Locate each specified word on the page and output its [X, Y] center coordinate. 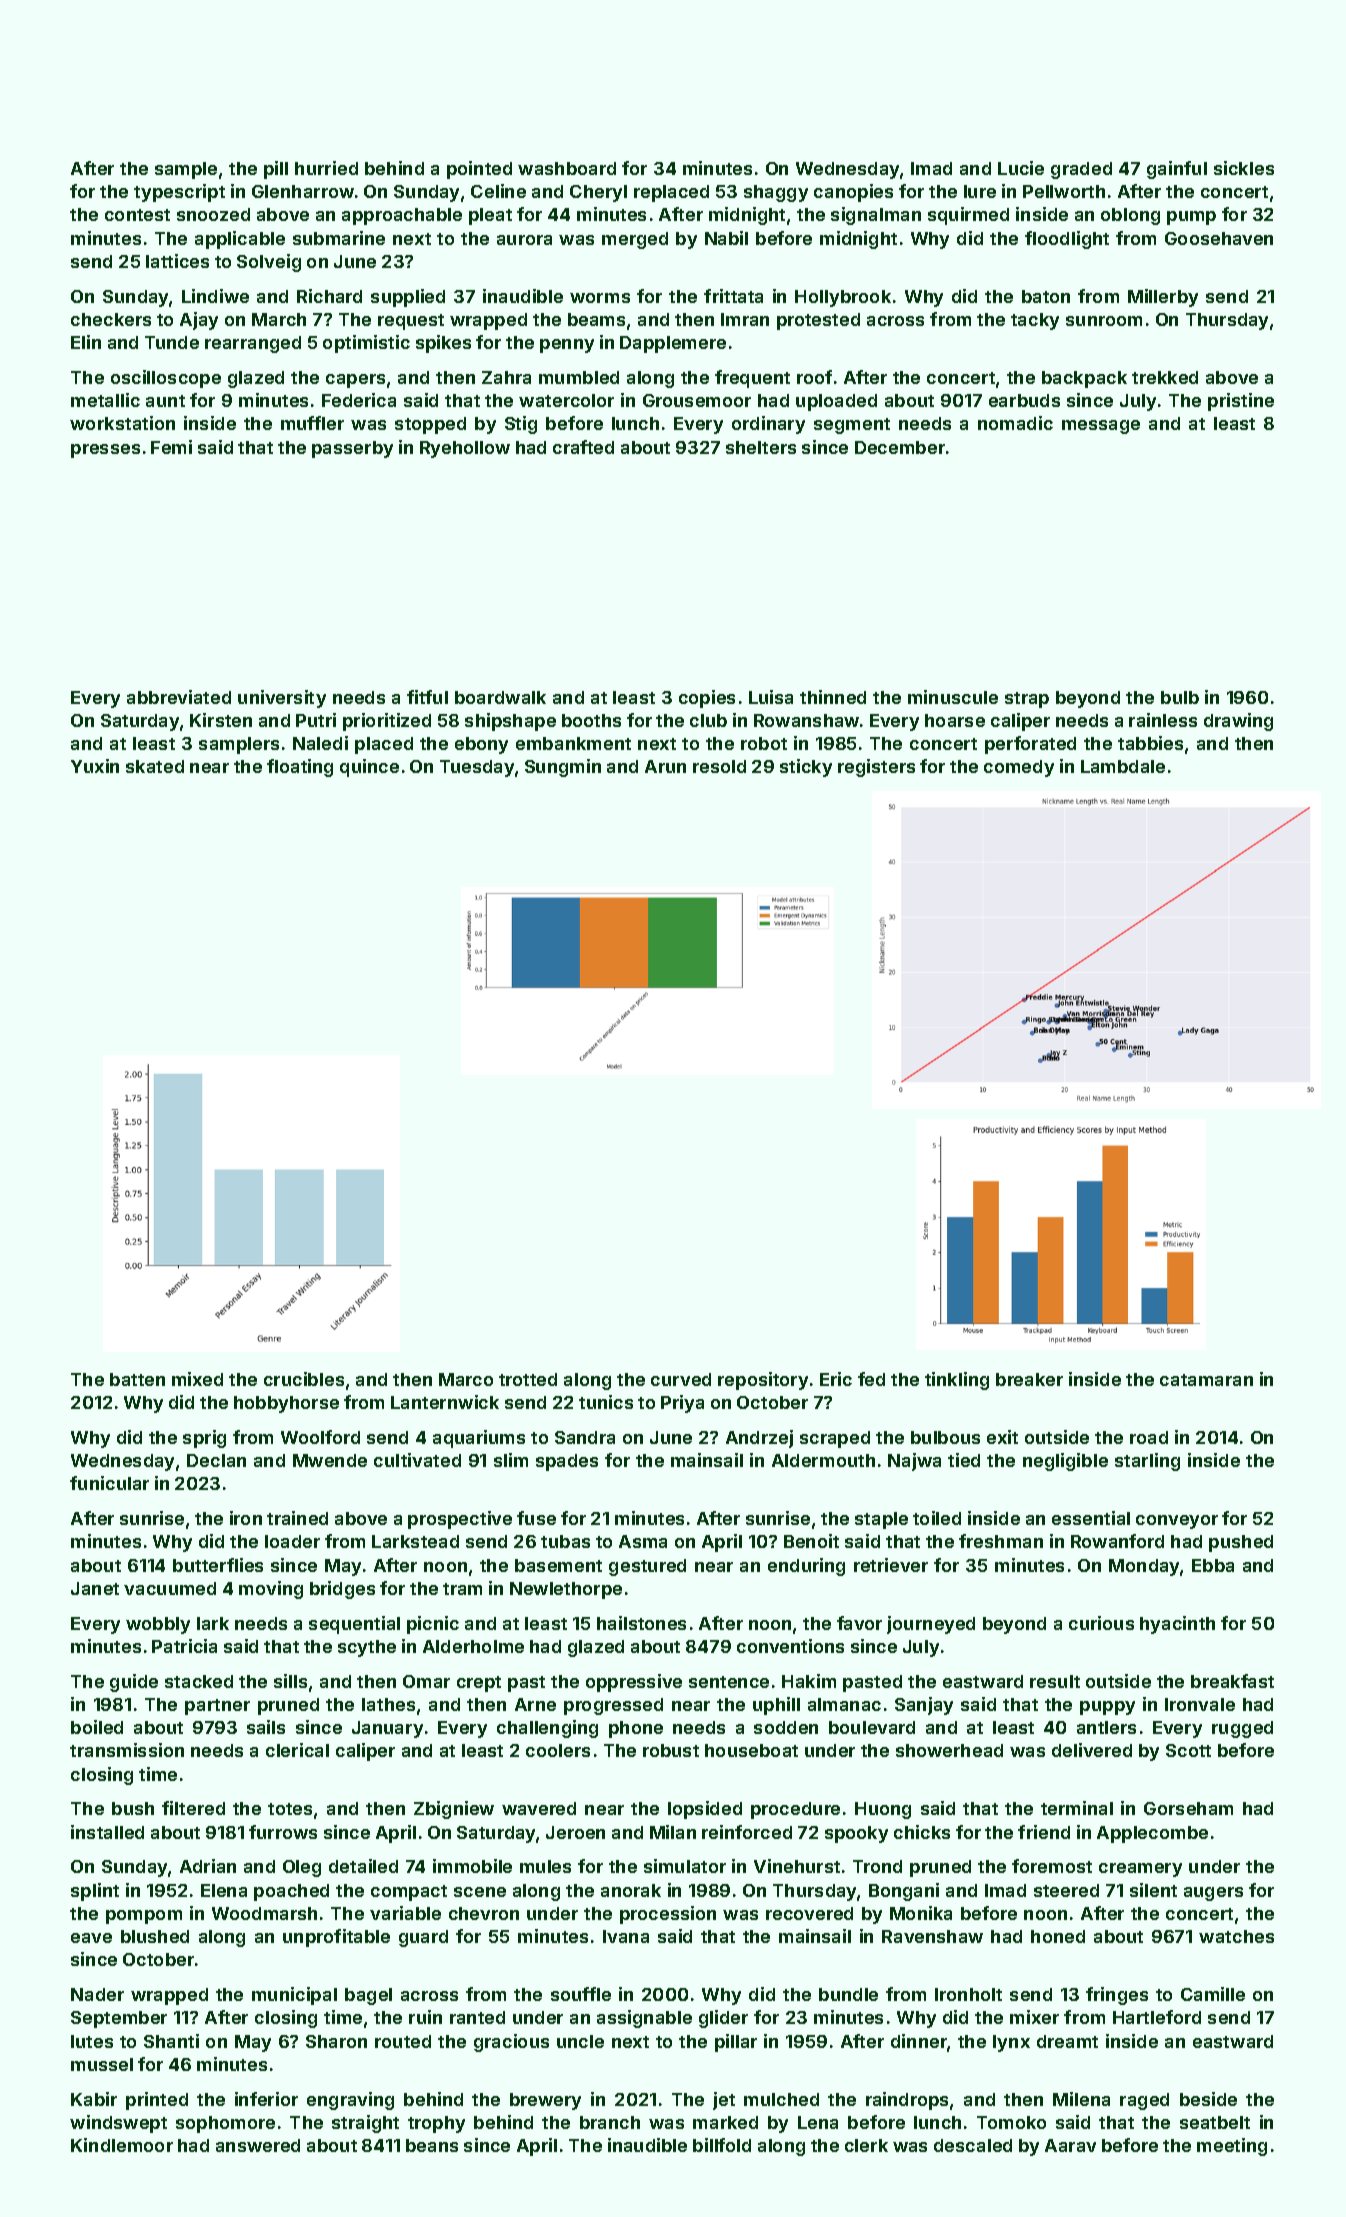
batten [137, 1379]
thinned [833, 697]
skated [155, 766]
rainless [1163, 720]
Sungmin [563, 768]
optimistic [366, 344]
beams [596, 319]
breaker [1029, 1379]
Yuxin [95, 766]
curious [1101, 1623]
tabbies [1150, 743]
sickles [1244, 168]
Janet [95, 1588]
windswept [118, 2124]
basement [558, 1565]
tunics [606, 1402]
